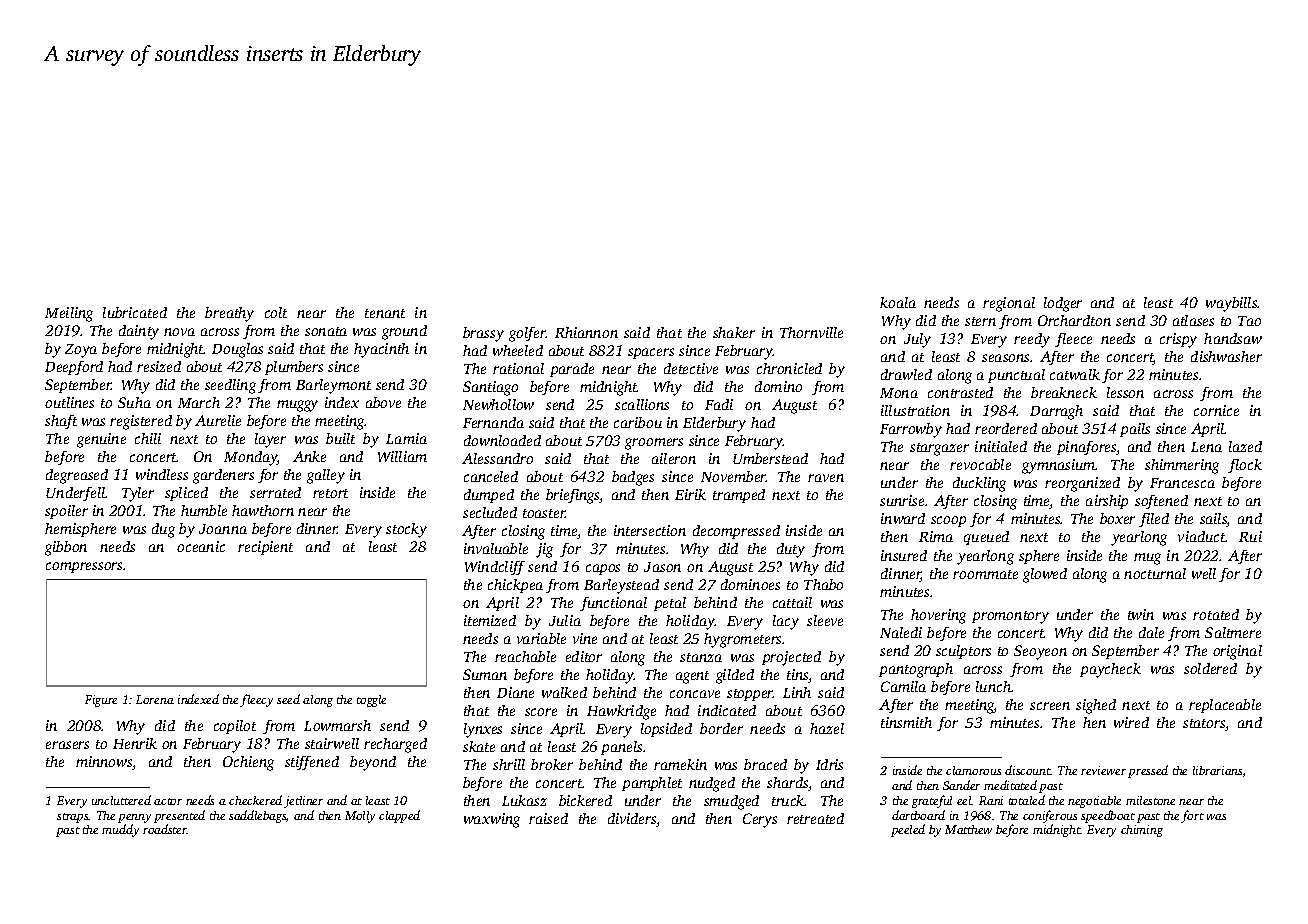  I want to click on peeled, so click(908, 830).
